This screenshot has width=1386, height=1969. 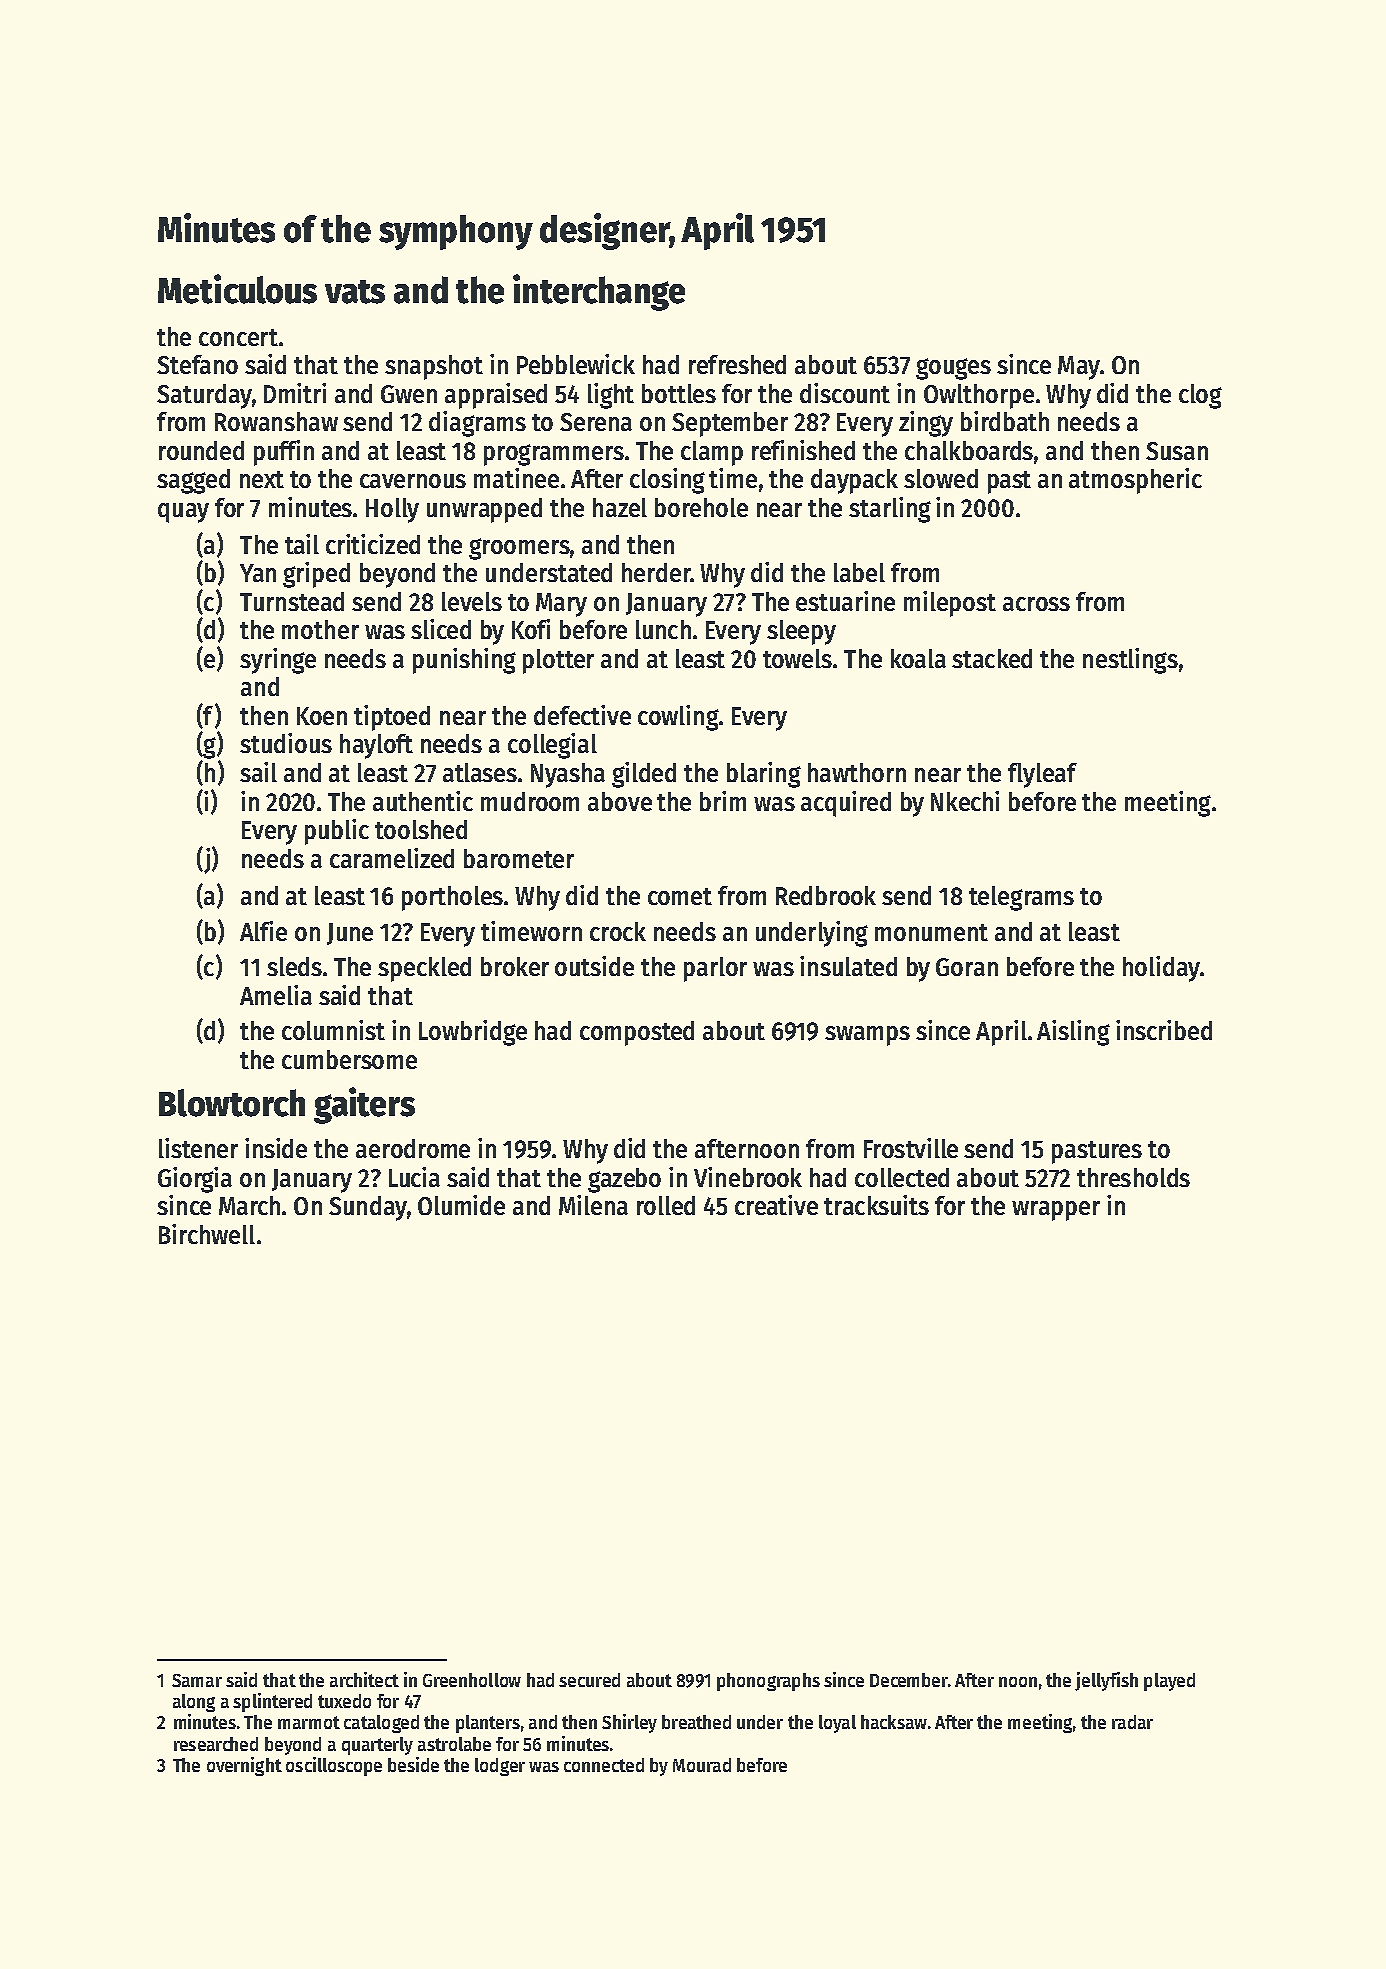 I want to click on interchange, so click(x=599, y=292).
